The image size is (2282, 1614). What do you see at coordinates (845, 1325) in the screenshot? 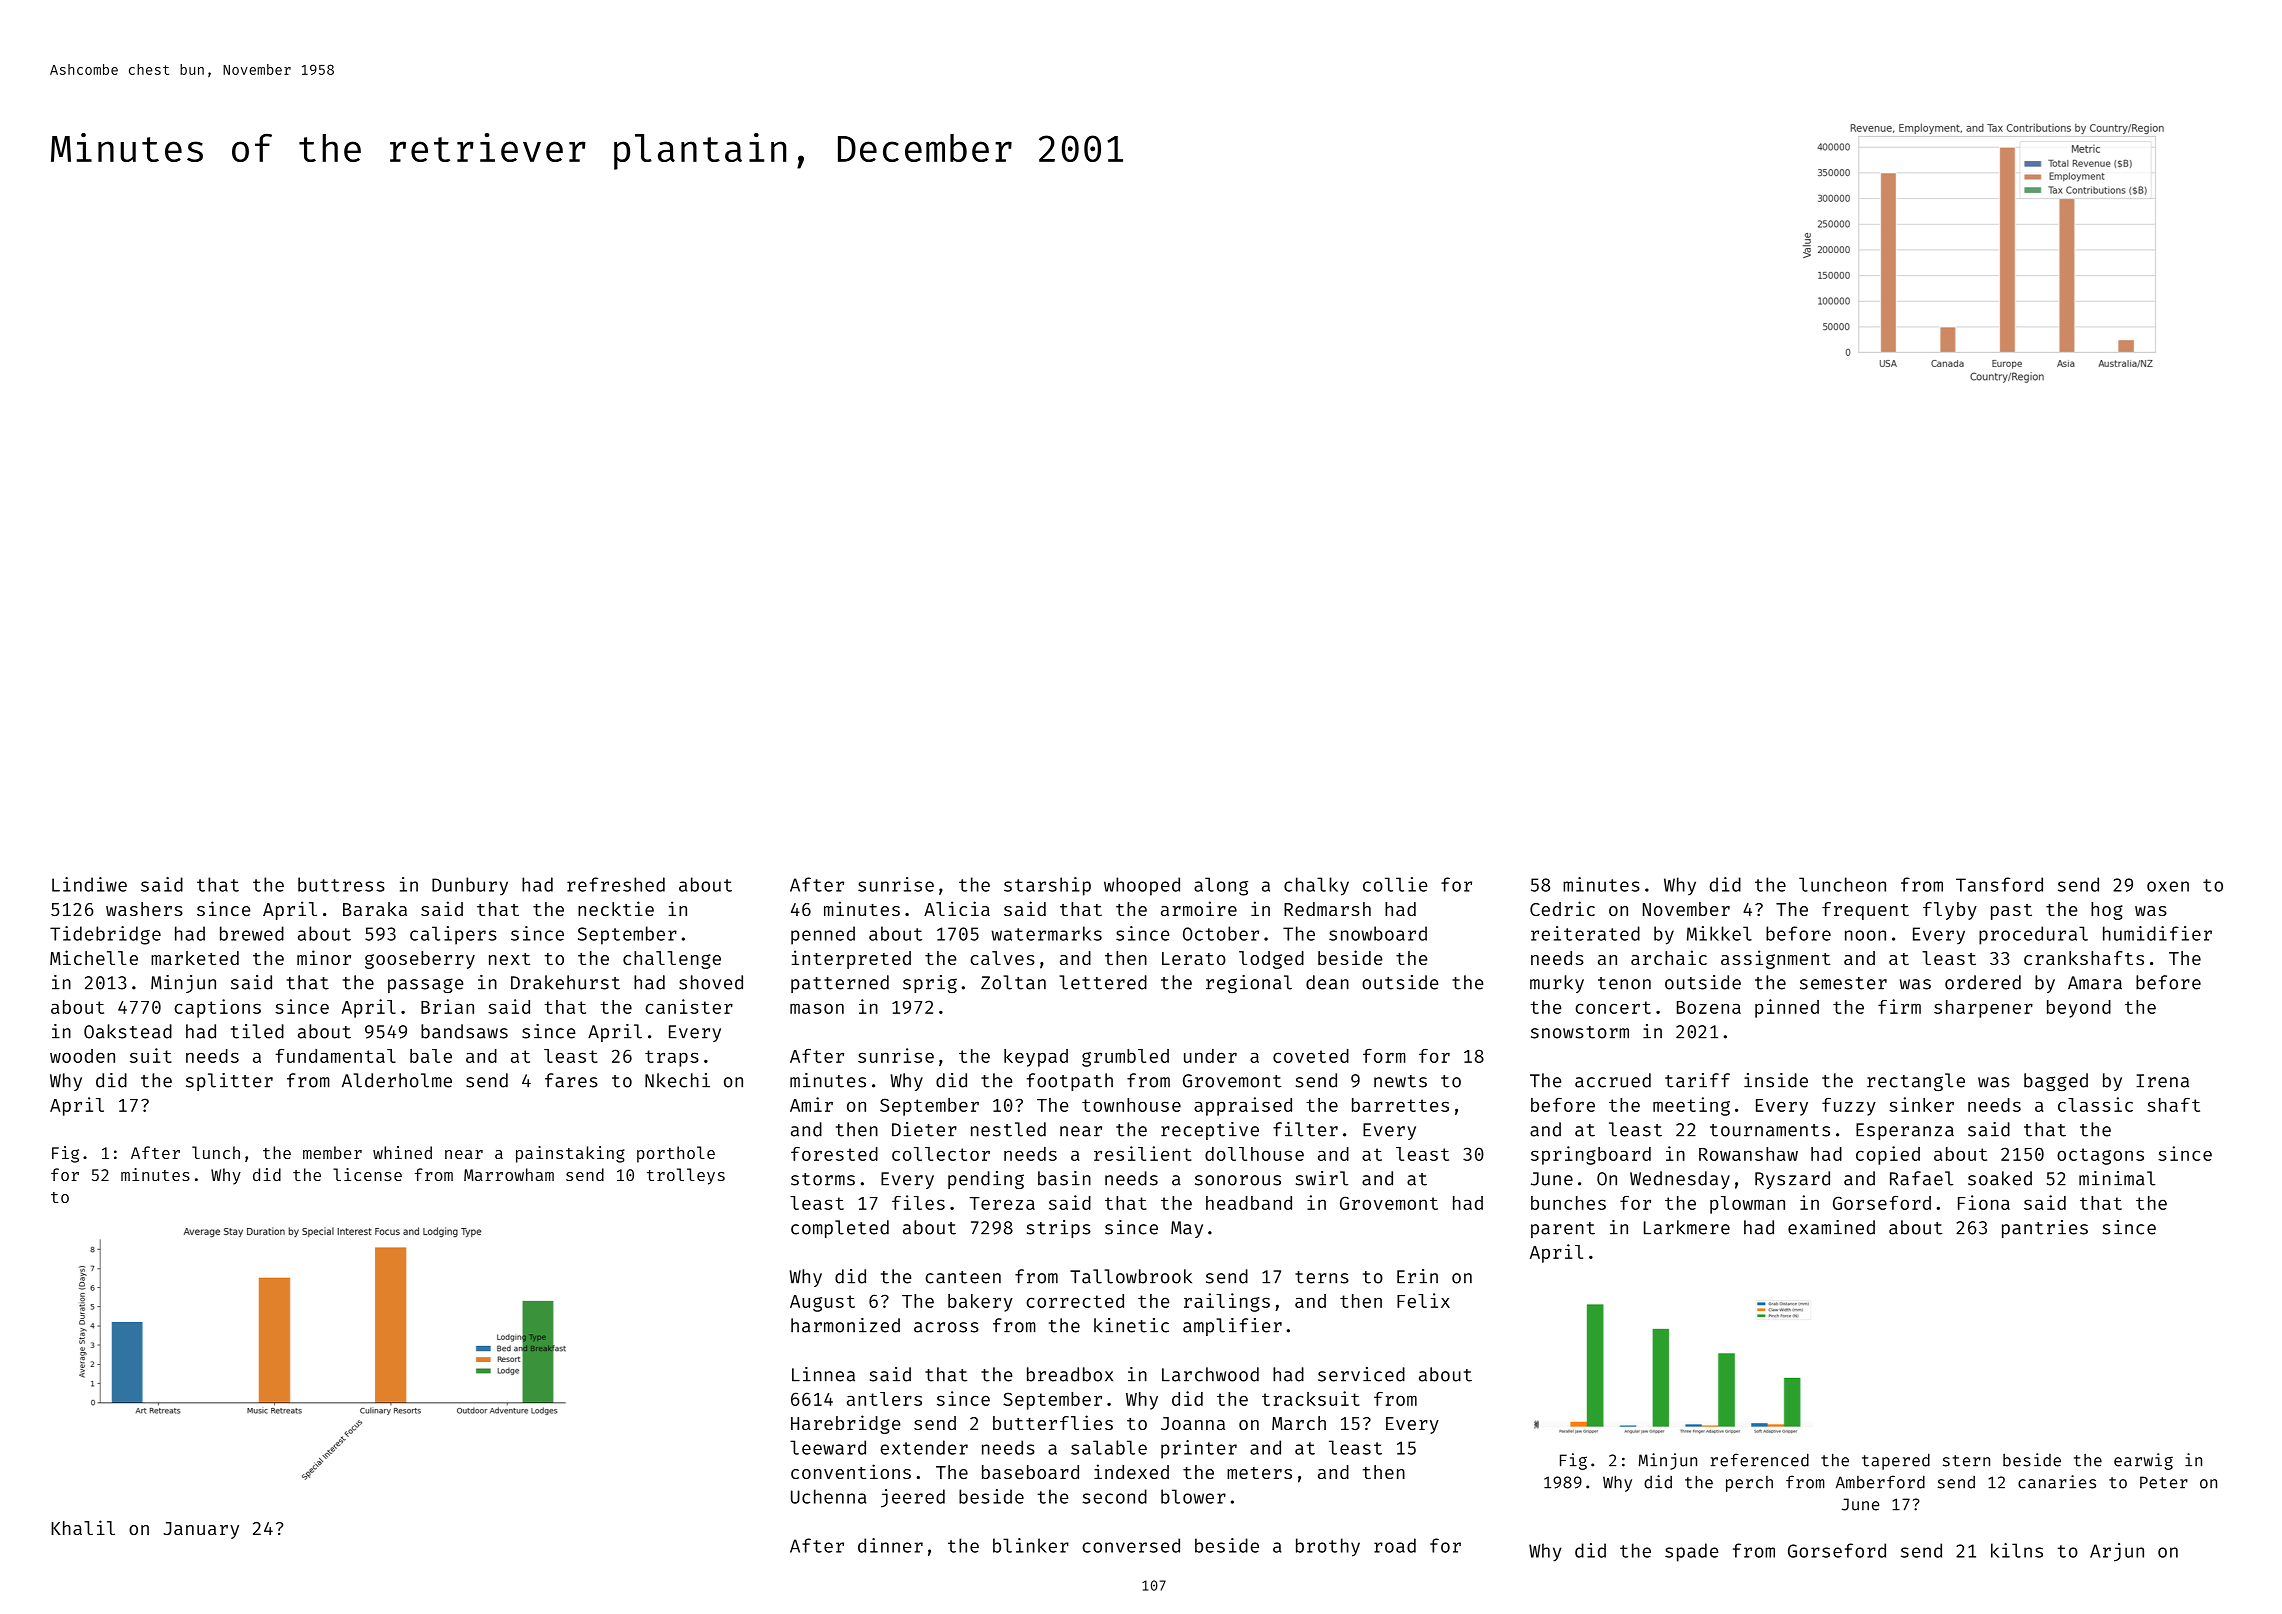
I see `harmonized` at bounding box center [845, 1325].
